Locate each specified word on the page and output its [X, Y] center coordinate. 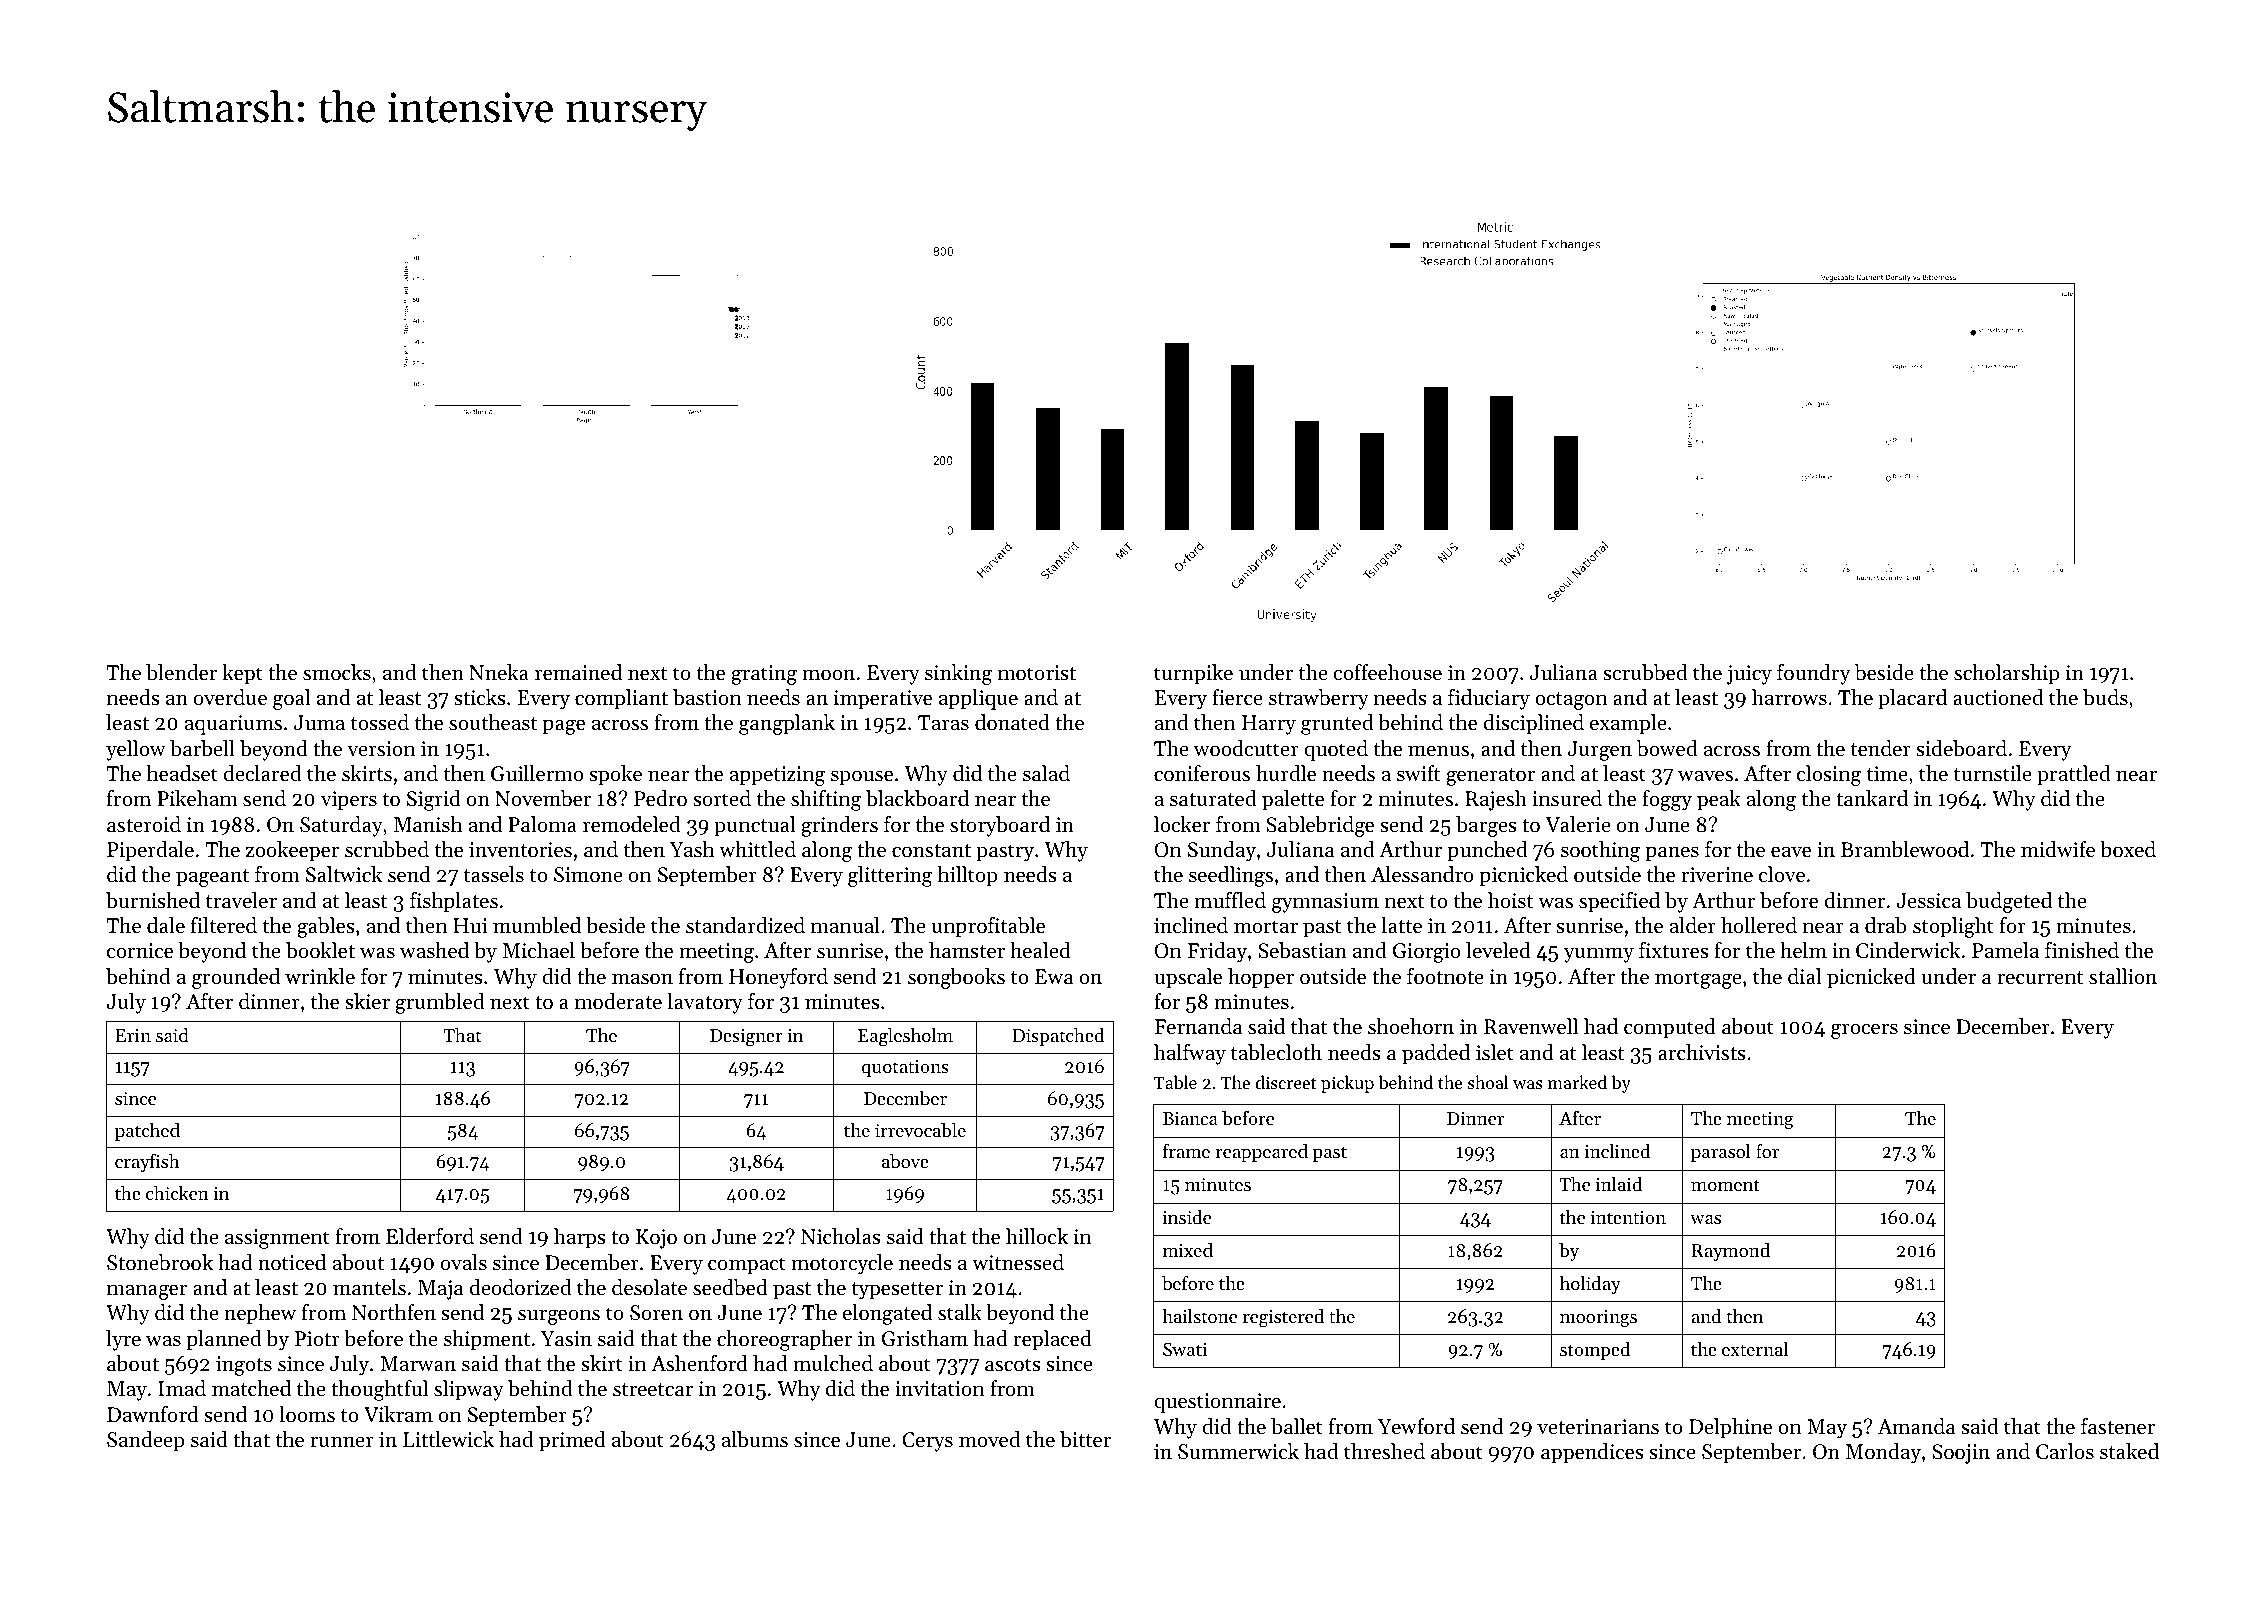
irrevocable [920, 1130]
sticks [480, 697]
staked [2129, 1451]
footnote [1445, 976]
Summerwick [1238, 1451]
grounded [236, 978]
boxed [2128, 849]
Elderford [430, 1236]
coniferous [1202, 773]
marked [1577, 1082]
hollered [1759, 925]
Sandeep [145, 1441]
